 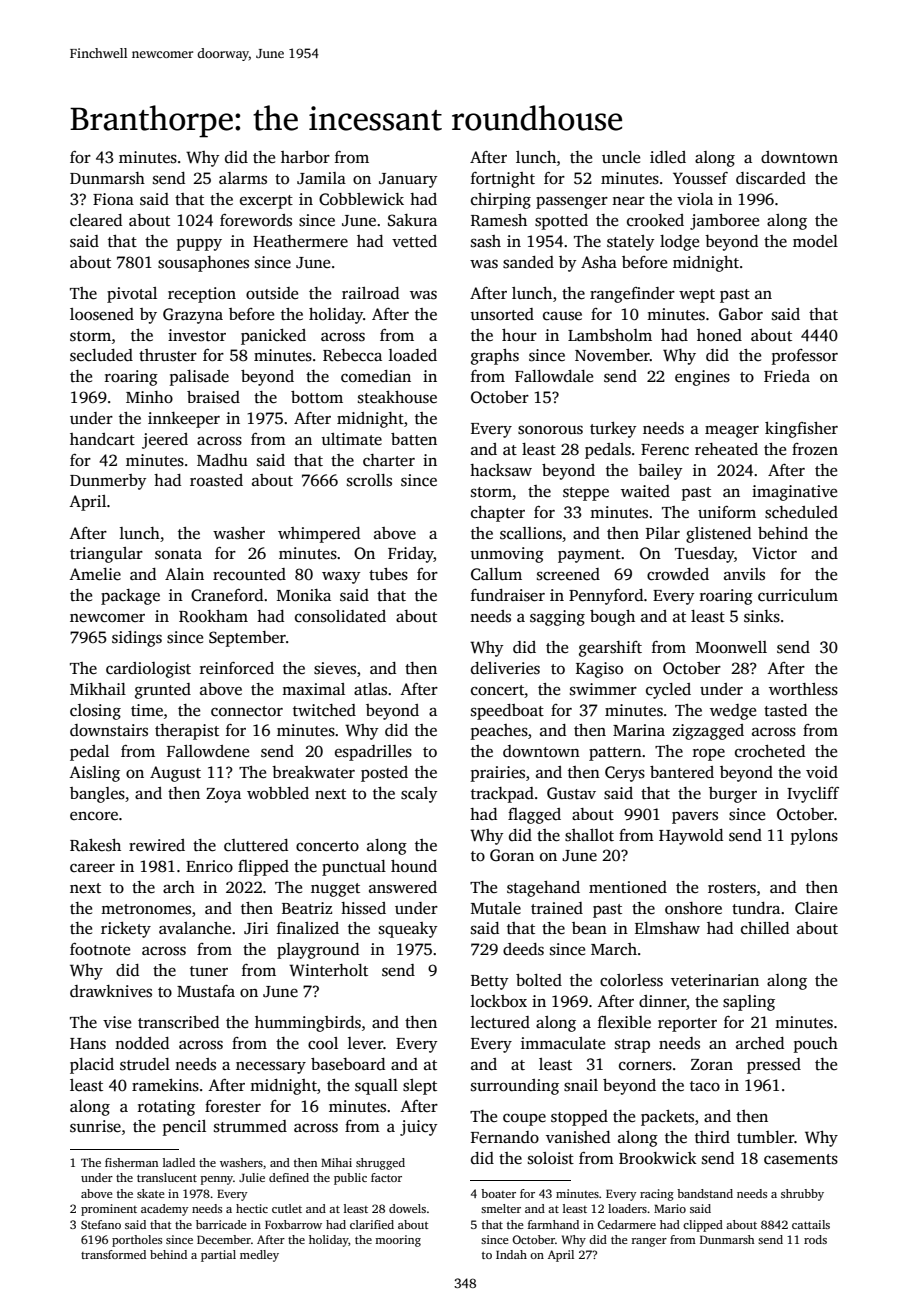 What do you see at coordinates (178, 554) in the image?
I see `sonata` at bounding box center [178, 554].
